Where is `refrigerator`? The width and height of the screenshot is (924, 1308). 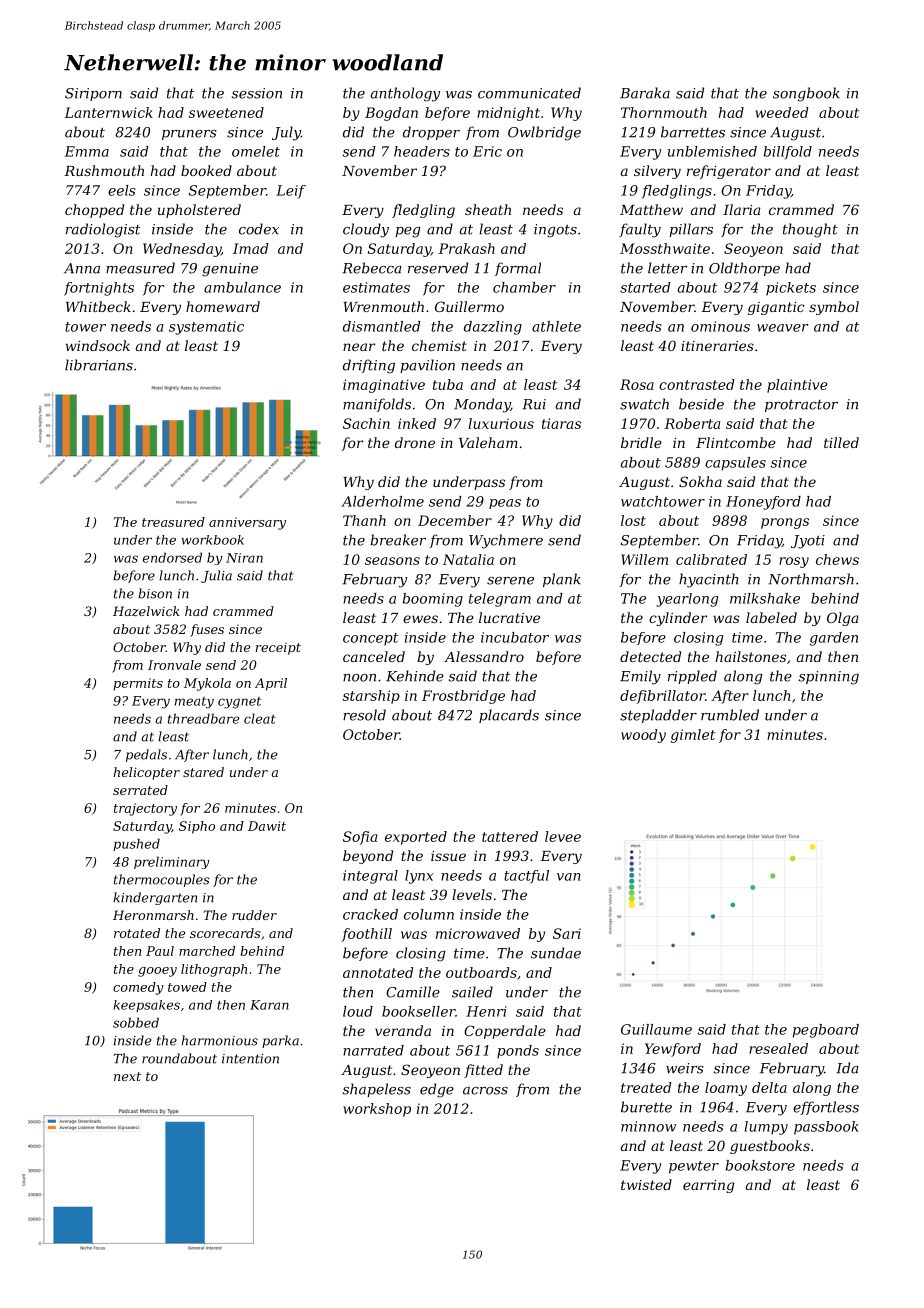
refrigerator is located at coordinates (729, 172).
